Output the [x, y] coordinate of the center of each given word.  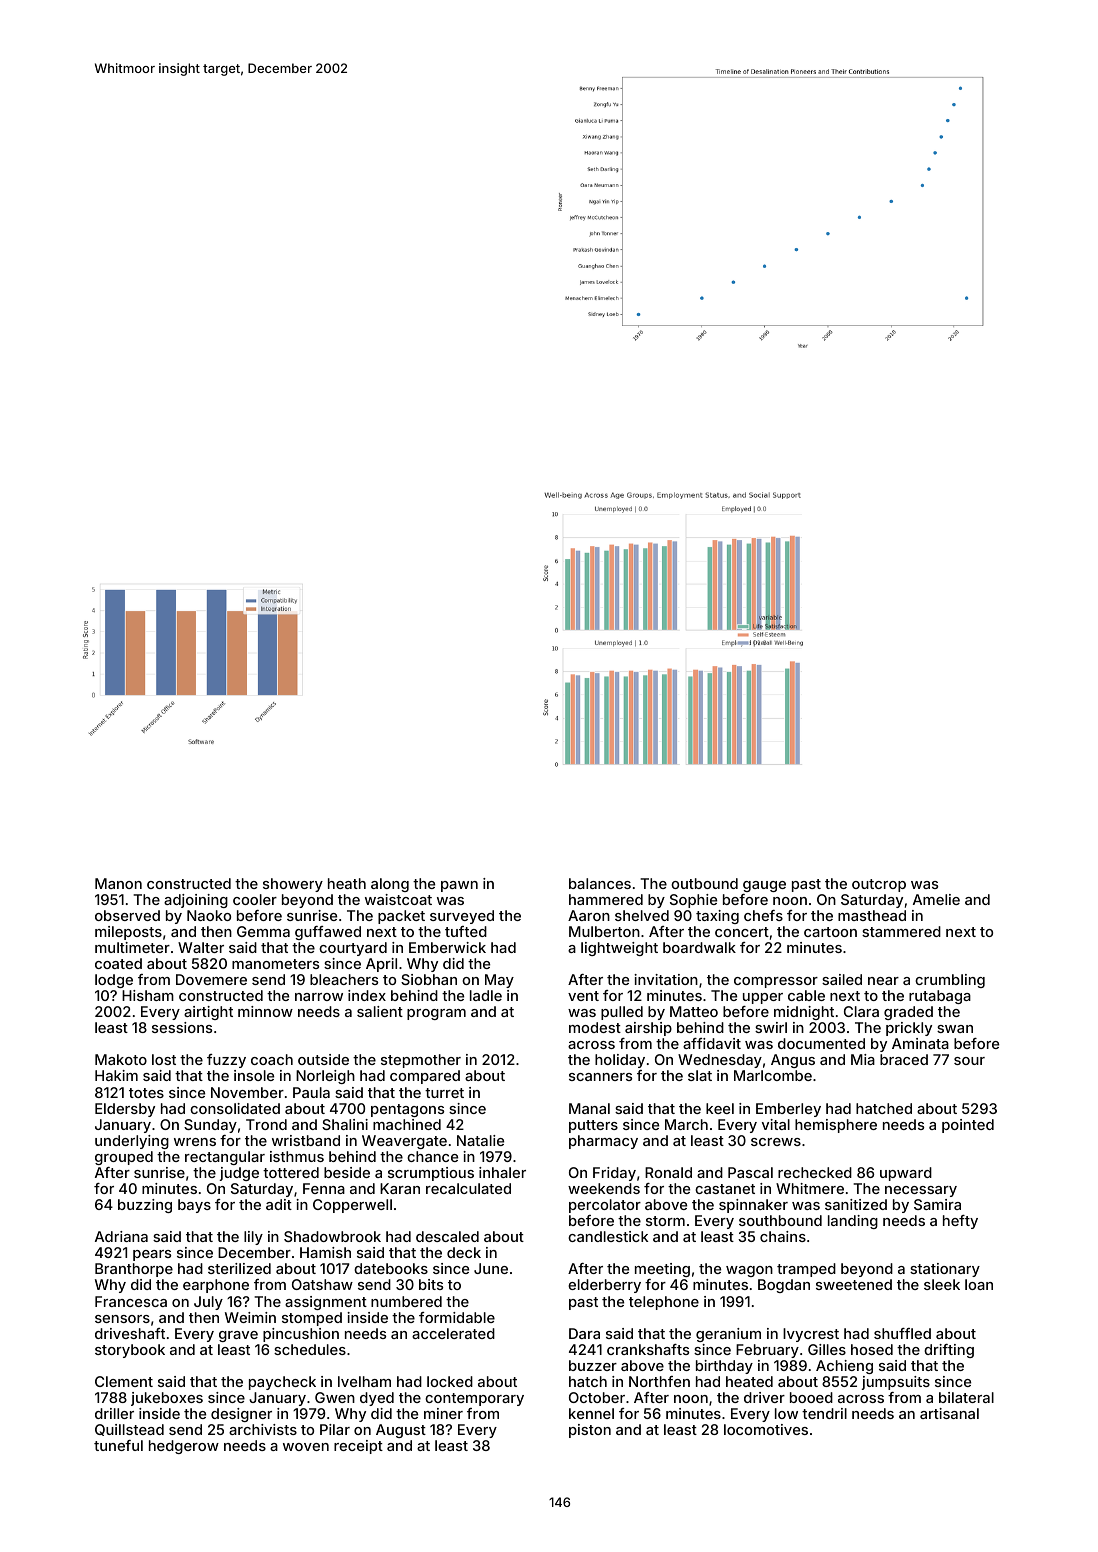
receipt [358, 1447]
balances [600, 883]
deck [464, 1252]
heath [347, 883]
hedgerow [184, 1447]
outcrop [879, 885]
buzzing [145, 1206]
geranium [728, 1335]
